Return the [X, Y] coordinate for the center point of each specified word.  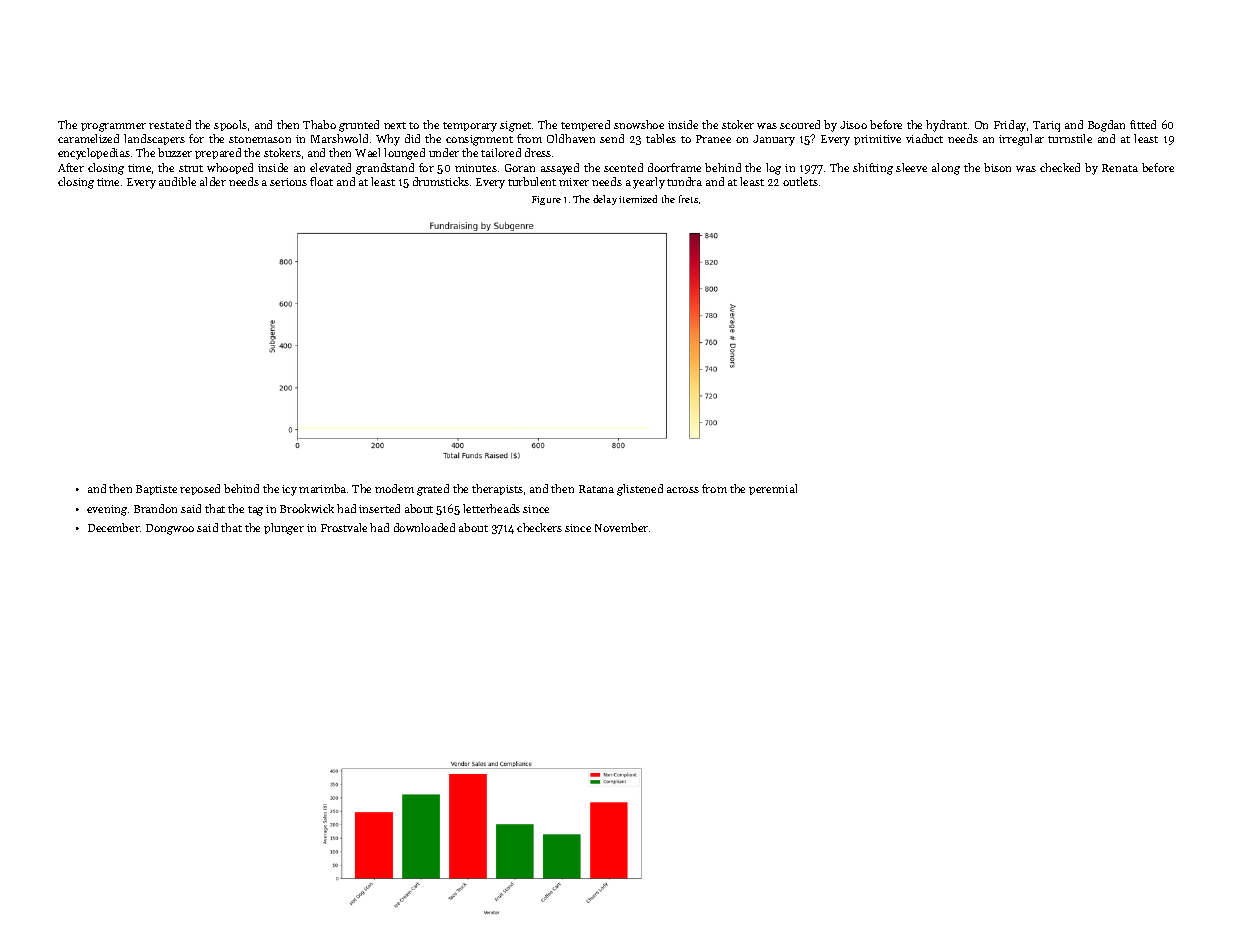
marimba [322, 488]
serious [288, 182]
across [683, 490]
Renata [1120, 168]
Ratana [596, 489]
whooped [230, 168]
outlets [800, 181]
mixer [574, 182]
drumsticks [441, 181]
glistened [640, 490]
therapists [497, 489]
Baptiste [156, 490]
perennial [773, 489]
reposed [200, 489]
